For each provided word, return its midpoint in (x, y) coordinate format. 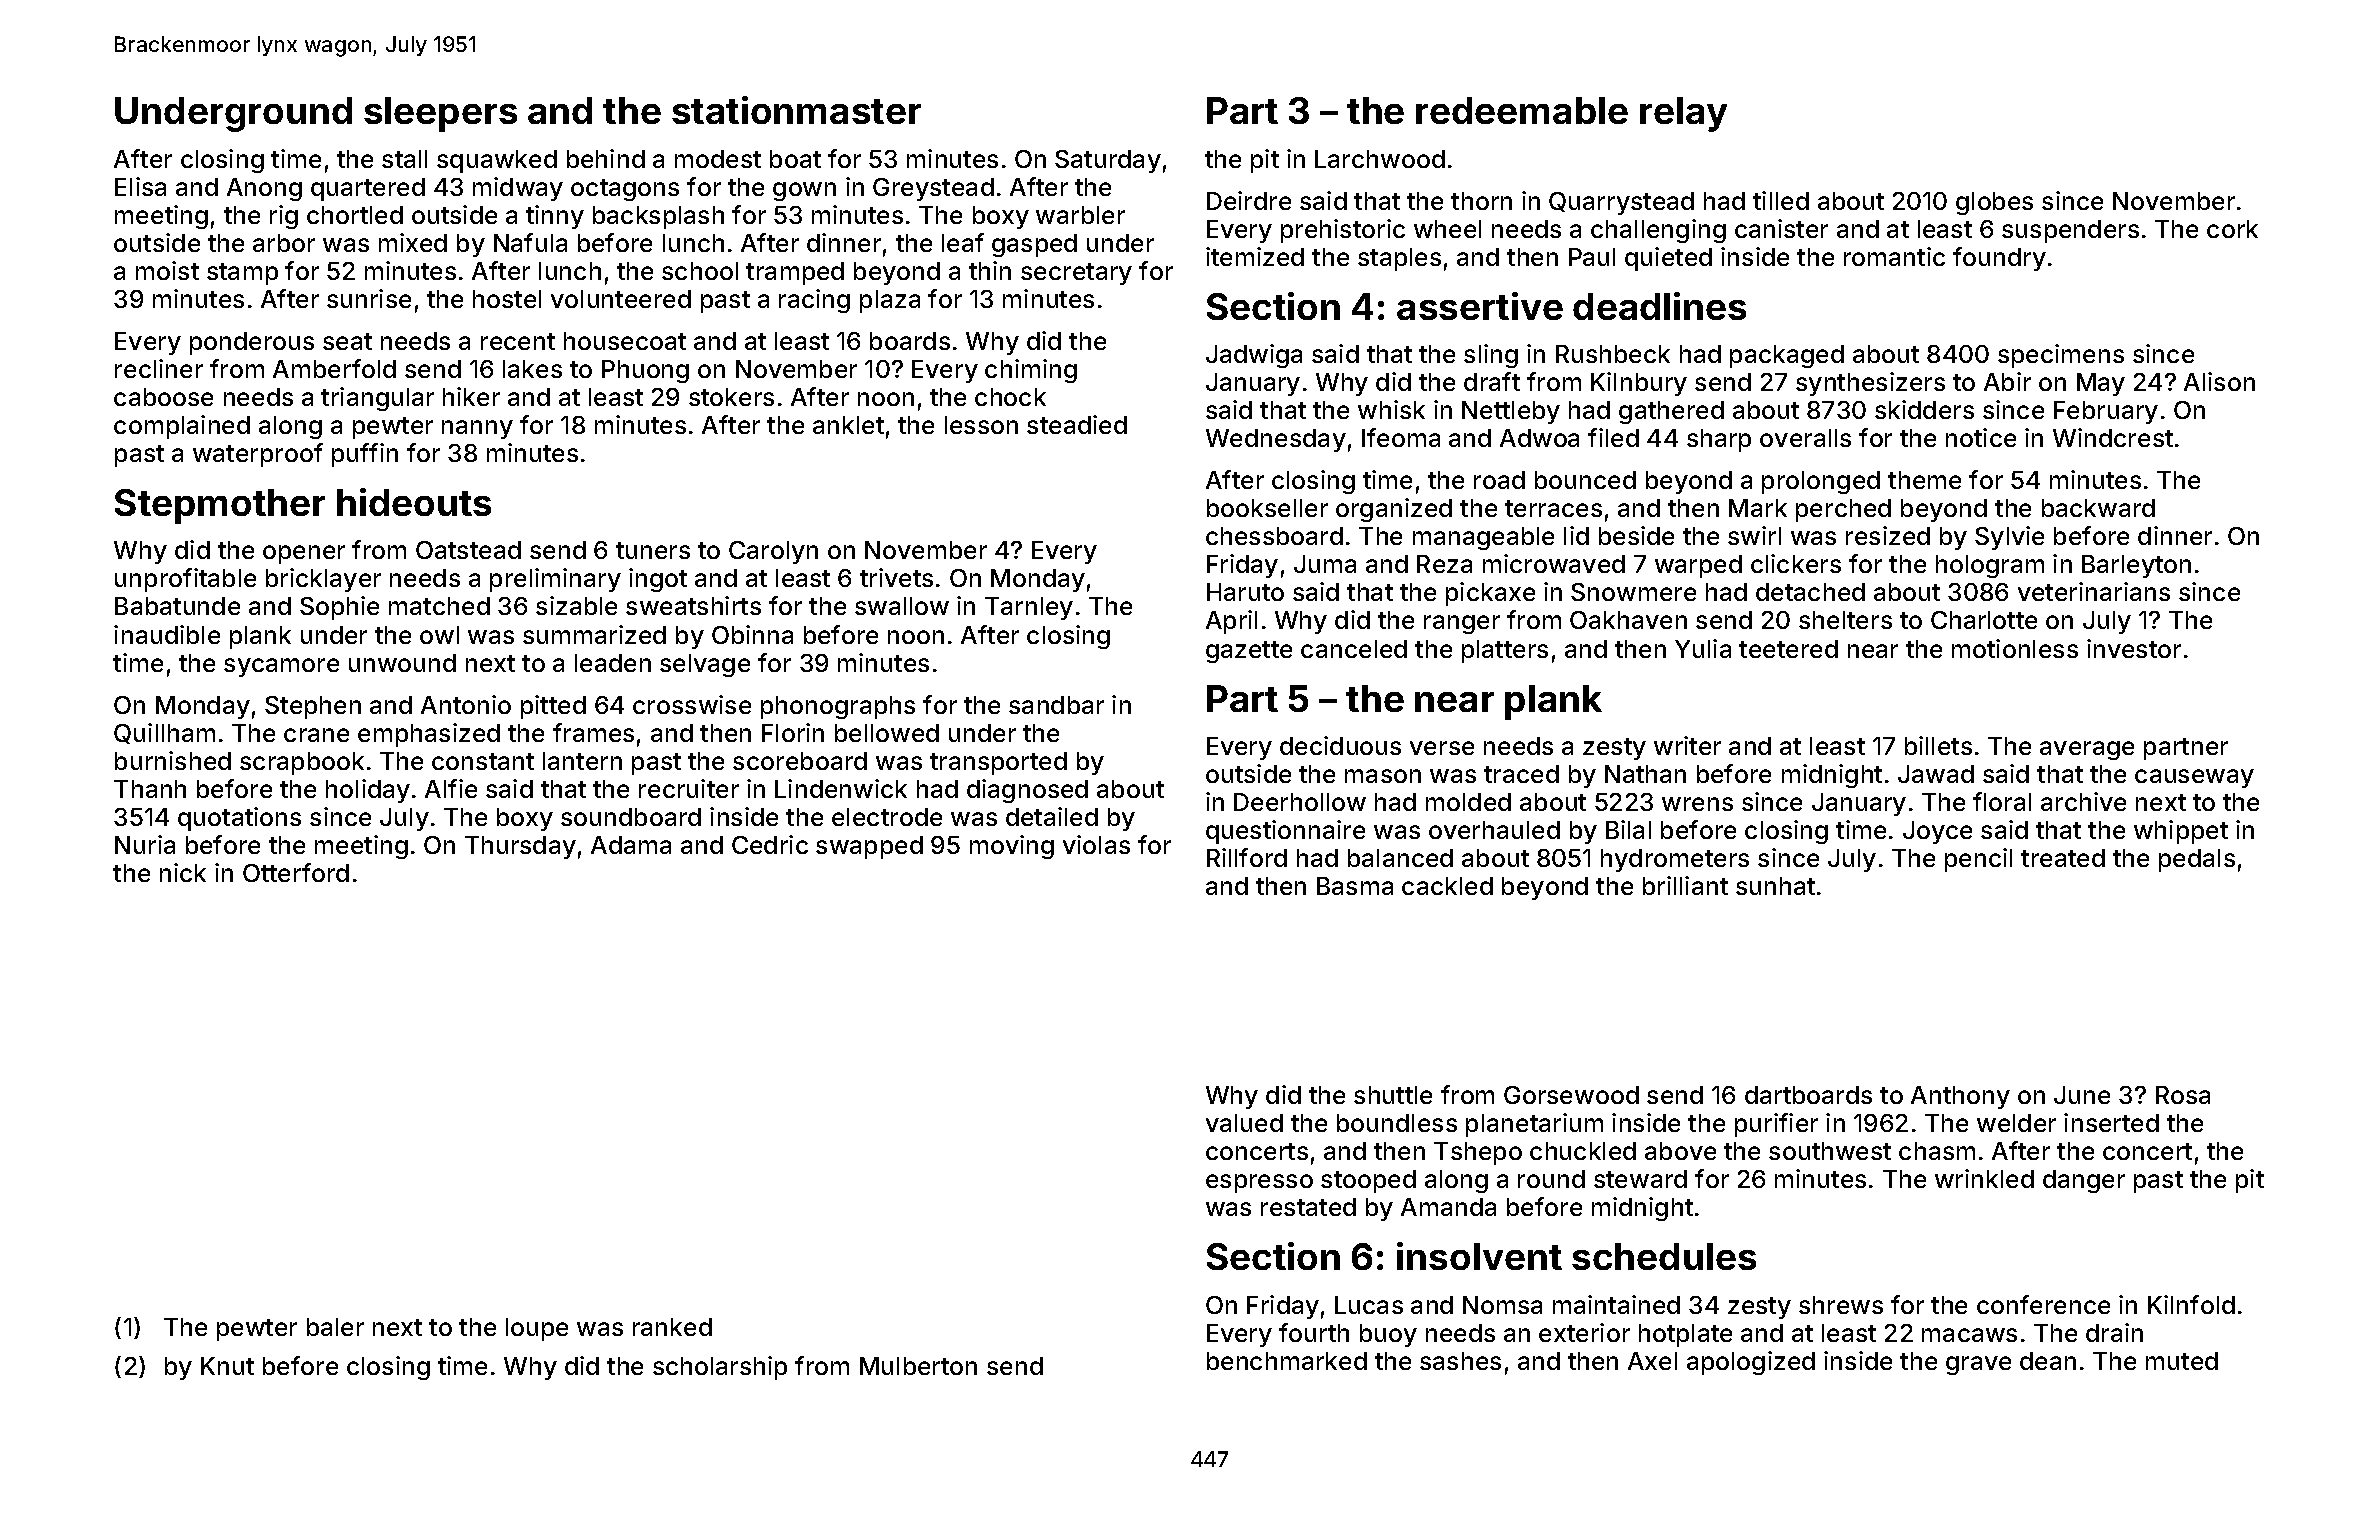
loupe (537, 1329)
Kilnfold (2191, 1304)
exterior (1584, 1332)
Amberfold (334, 368)
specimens (2061, 356)
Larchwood (1380, 159)
